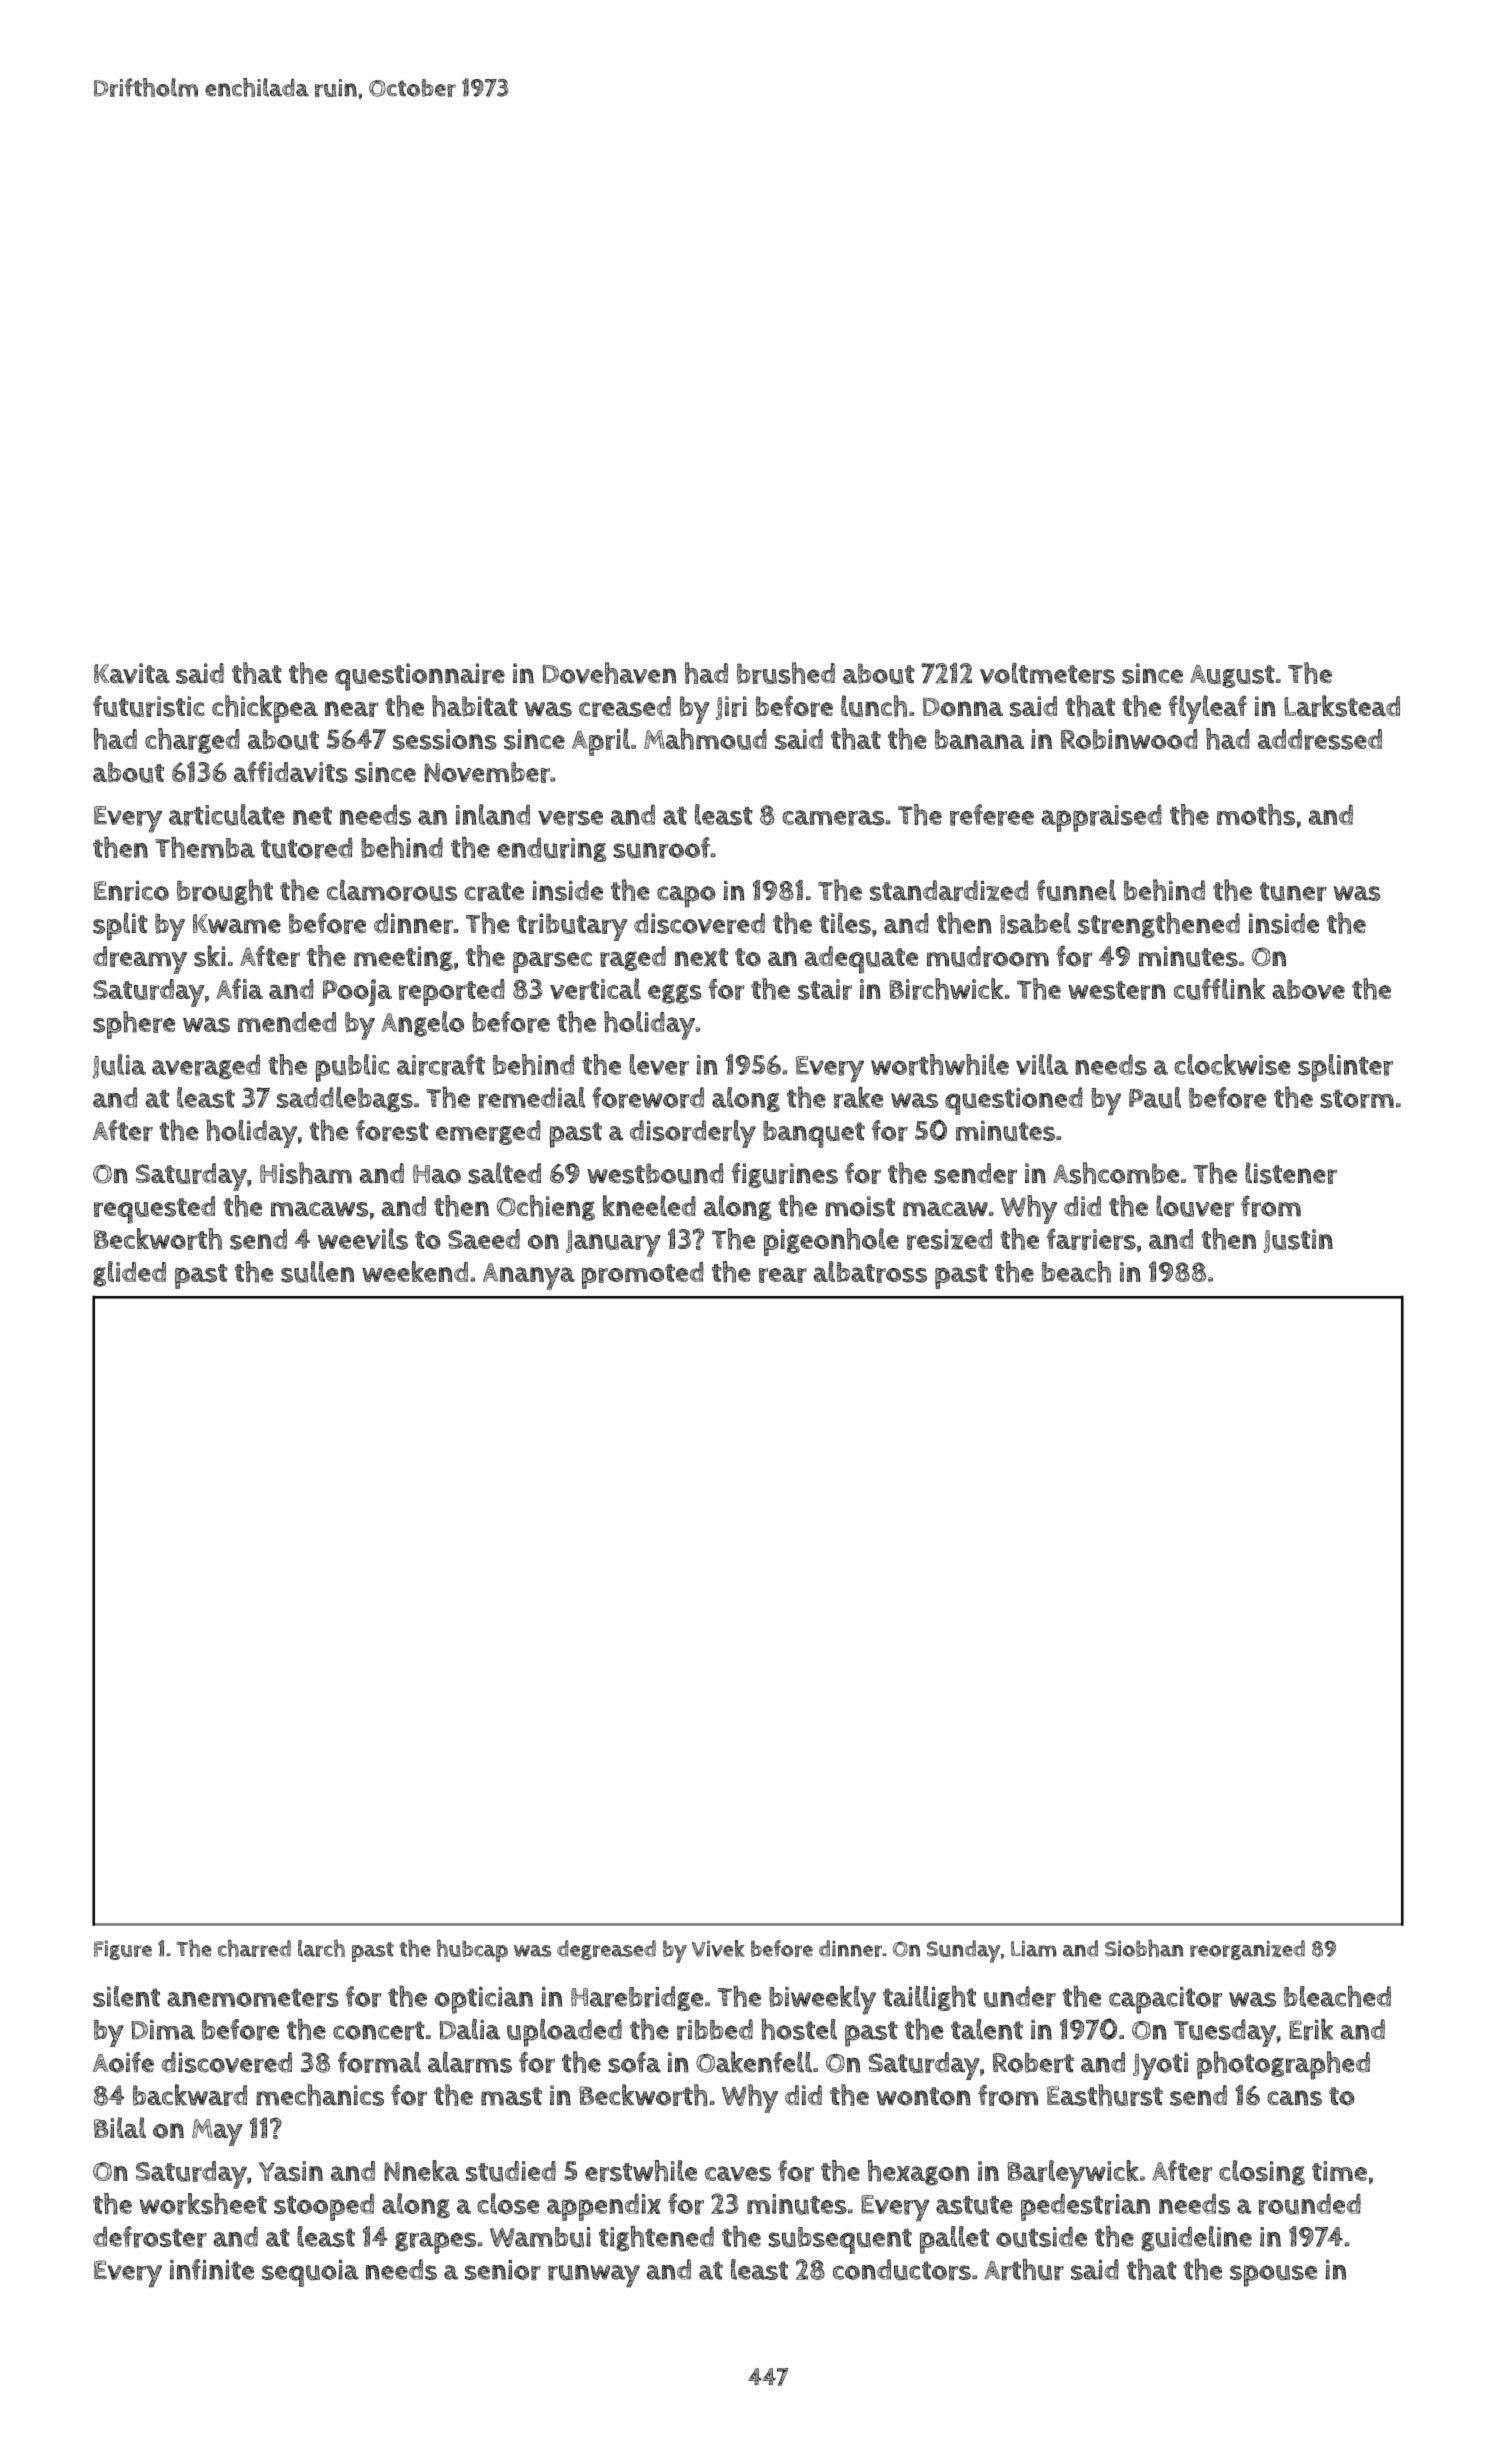 This image has height=2464, width=1496. Describe the element at coordinates (1298, 1241) in the image. I see `Justin` at that location.
